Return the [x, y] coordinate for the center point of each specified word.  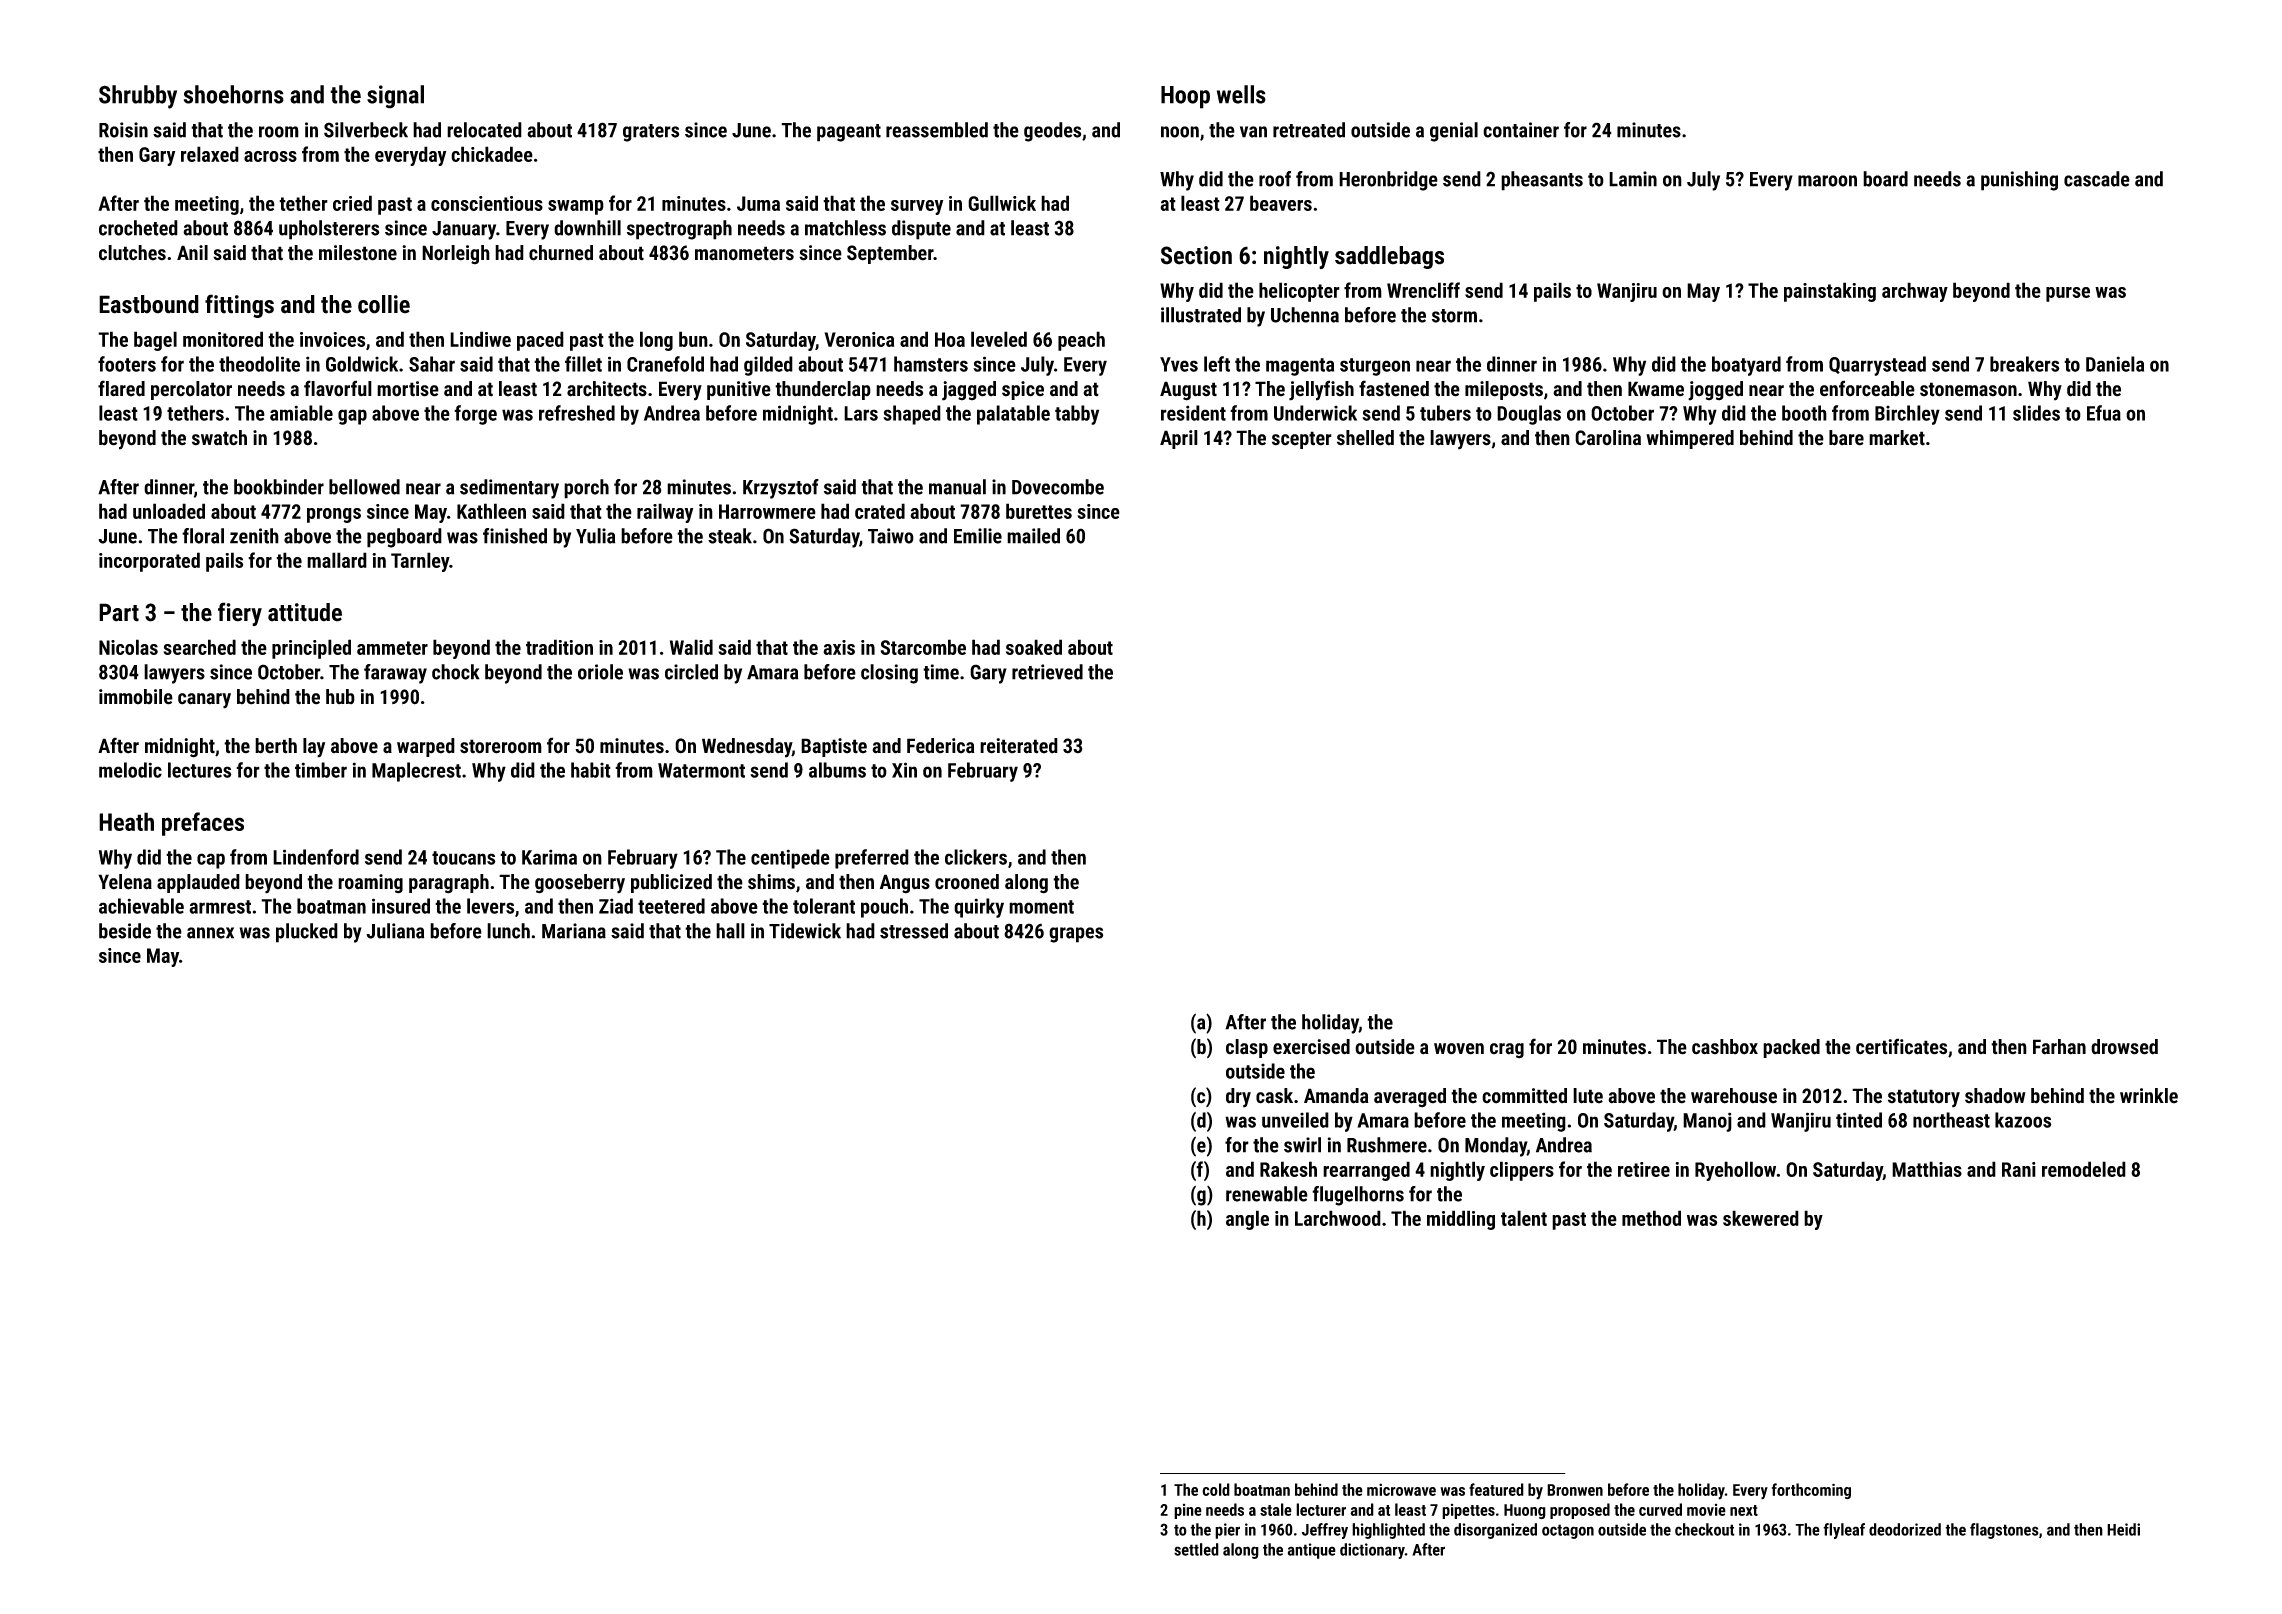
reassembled [937, 130]
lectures [200, 770]
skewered [1761, 1218]
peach [1081, 341]
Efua [2104, 413]
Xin [904, 770]
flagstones [2004, 1531]
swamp [576, 207]
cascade [2097, 179]
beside [125, 931]
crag [1507, 1051]
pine [1188, 1511]
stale [1276, 1509]
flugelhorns [1358, 1196]
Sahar [432, 364]
